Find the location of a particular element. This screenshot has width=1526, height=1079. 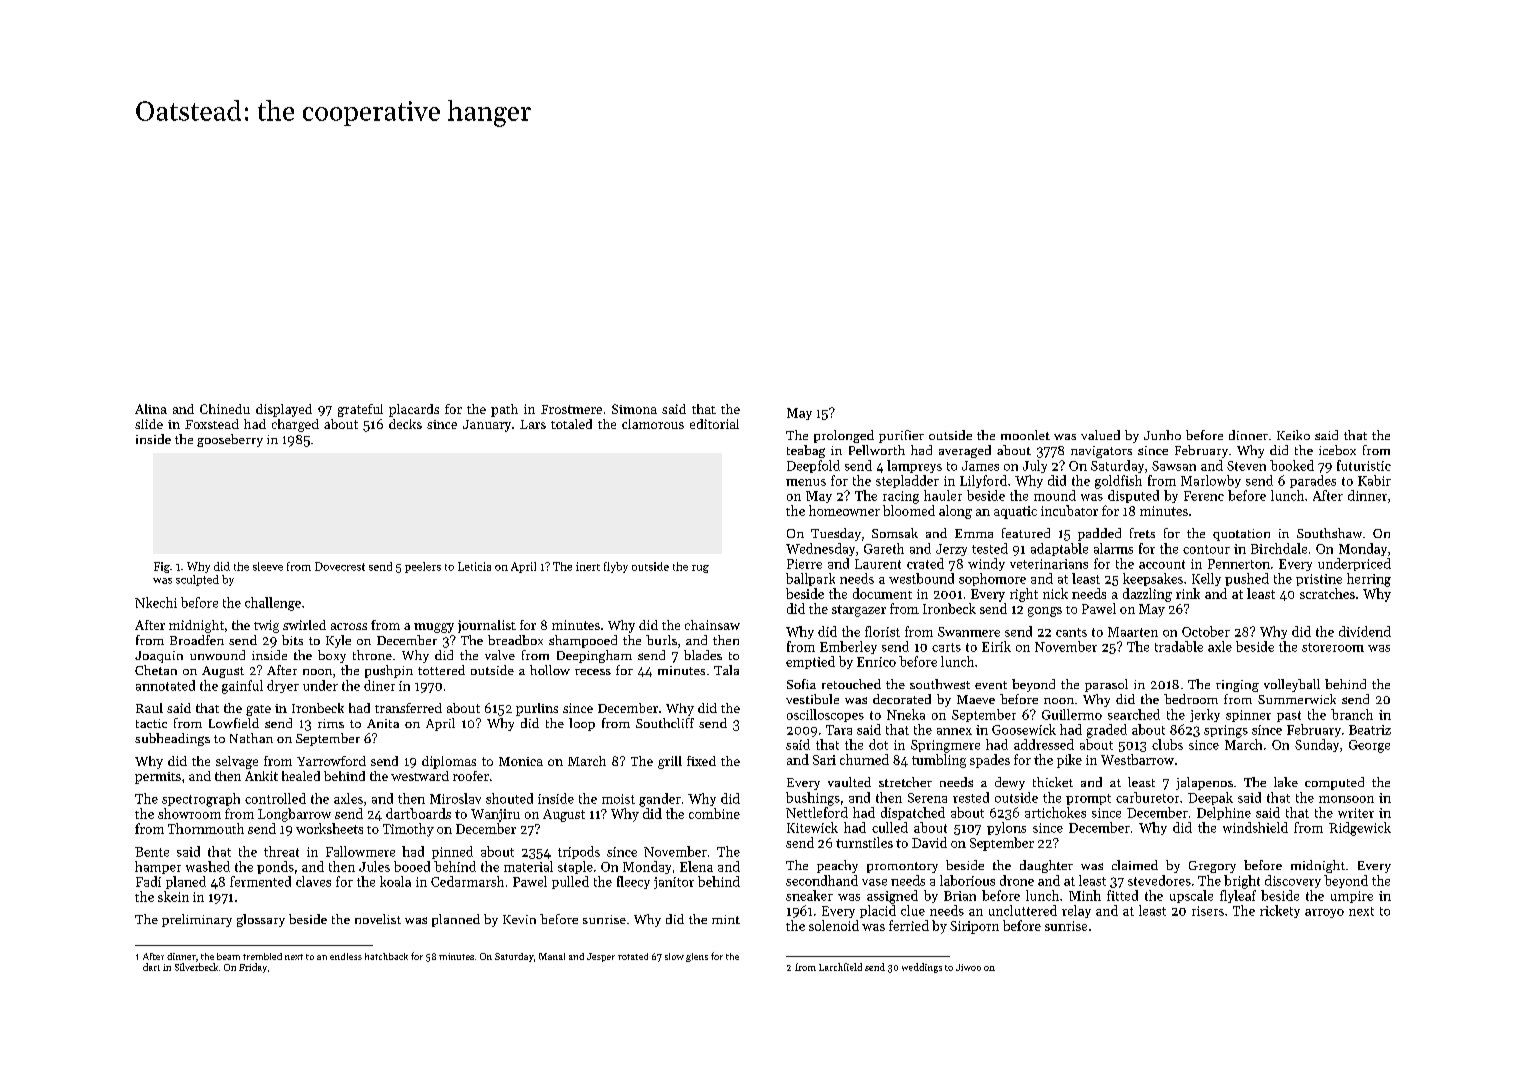

David is located at coordinates (929, 842).
